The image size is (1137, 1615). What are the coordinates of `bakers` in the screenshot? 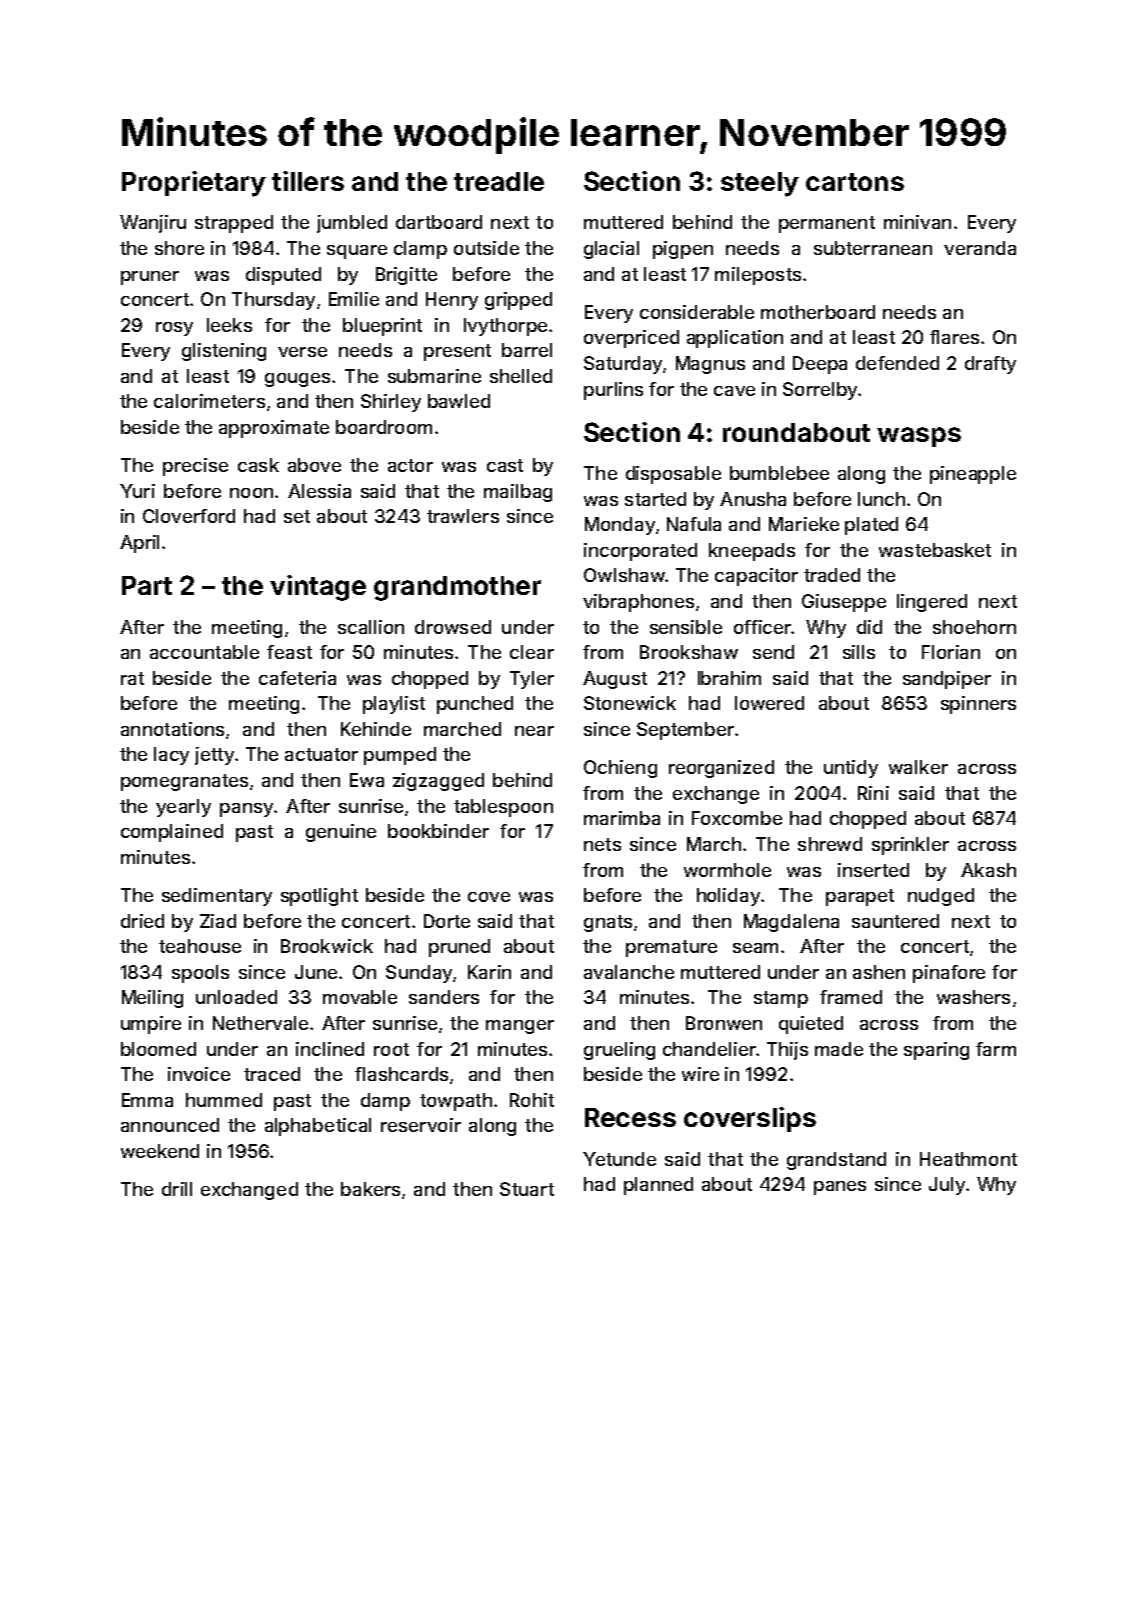 It's located at (370, 1189).
